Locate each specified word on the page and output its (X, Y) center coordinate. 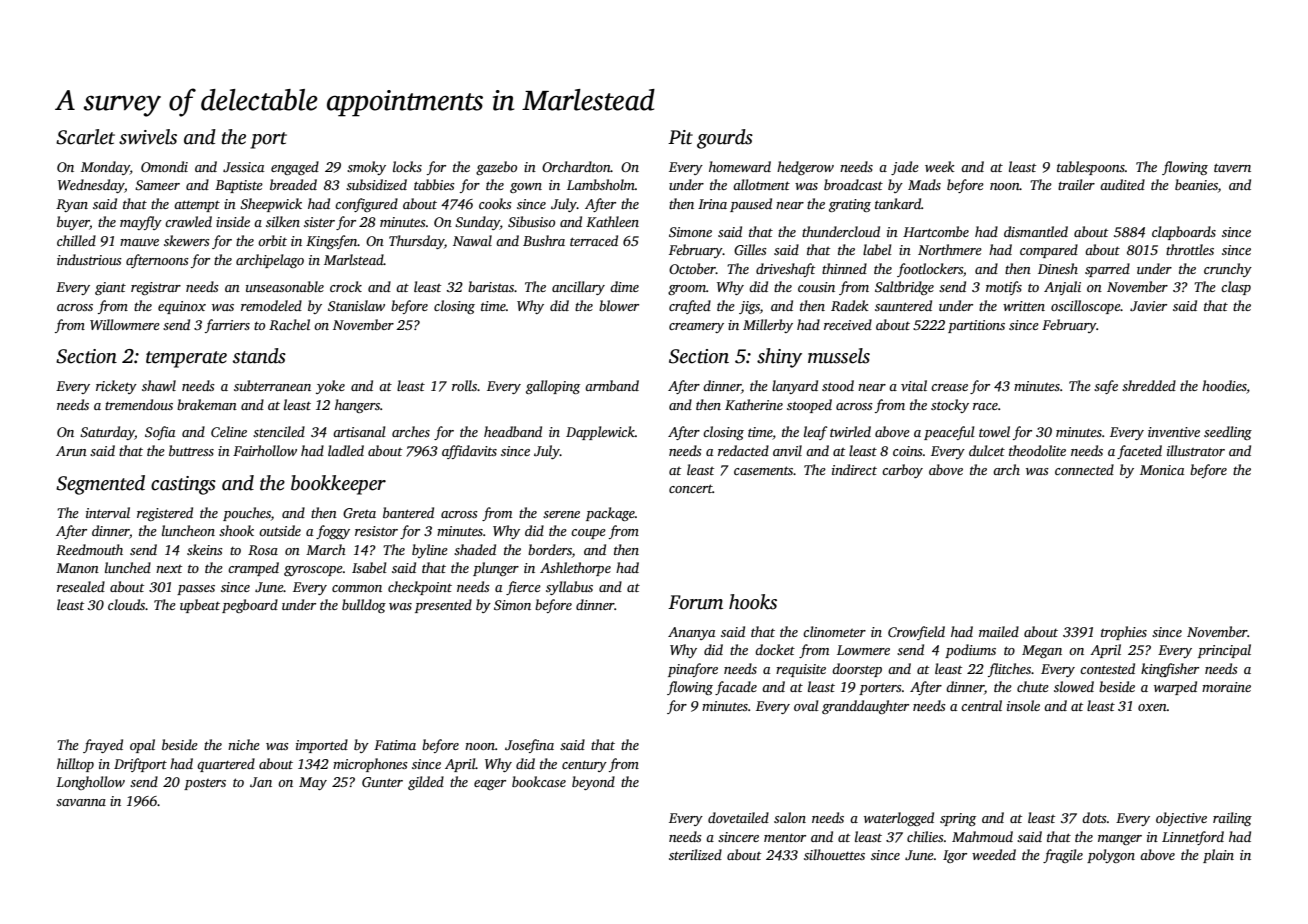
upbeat (200, 606)
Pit (680, 137)
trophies (1124, 633)
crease (949, 387)
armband (612, 385)
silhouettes (834, 854)
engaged (295, 168)
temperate (186, 359)
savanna (81, 802)
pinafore (693, 670)
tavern (1232, 167)
